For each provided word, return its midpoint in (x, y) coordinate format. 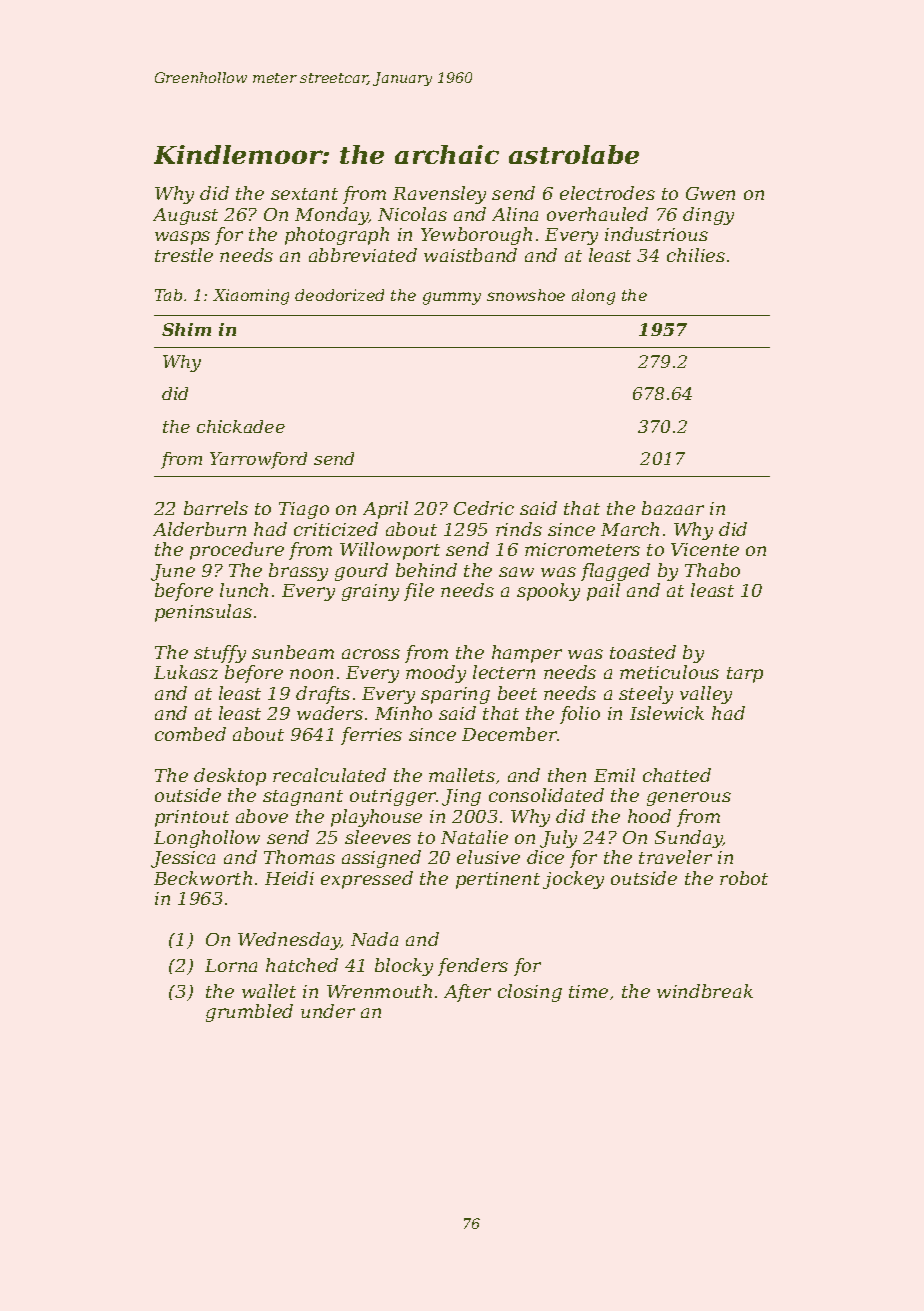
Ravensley (439, 195)
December (509, 734)
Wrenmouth (379, 991)
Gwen (710, 193)
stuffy (220, 654)
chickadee (241, 426)
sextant (304, 194)
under (328, 1011)
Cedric (484, 508)
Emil (614, 775)
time (588, 991)
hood (649, 816)
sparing (455, 695)
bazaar (673, 508)
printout (192, 818)
